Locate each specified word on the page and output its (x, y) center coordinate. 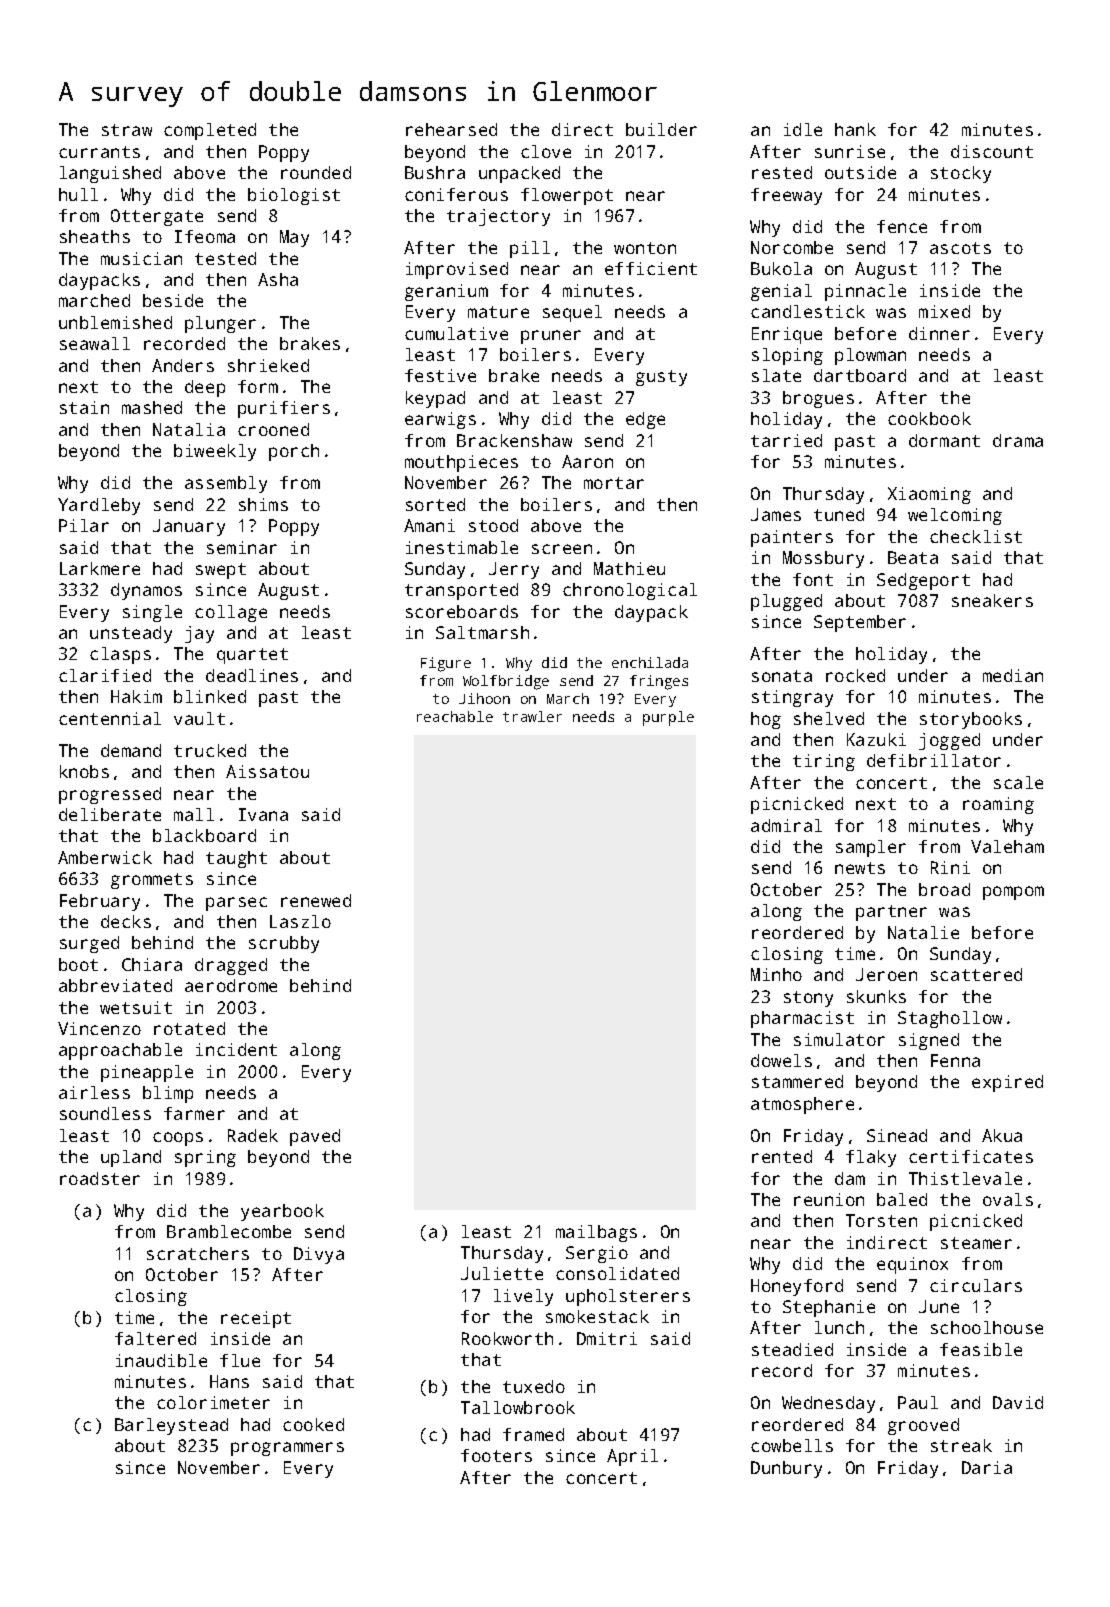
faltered (155, 1338)
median (1013, 675)
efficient (651, 268)
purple (668, 718)
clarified (105, 675)
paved (315, 1137)
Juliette (502, 1273)
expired (1007, 1083)
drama (1018, 440)
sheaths (95, 236)
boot (78, 964)
